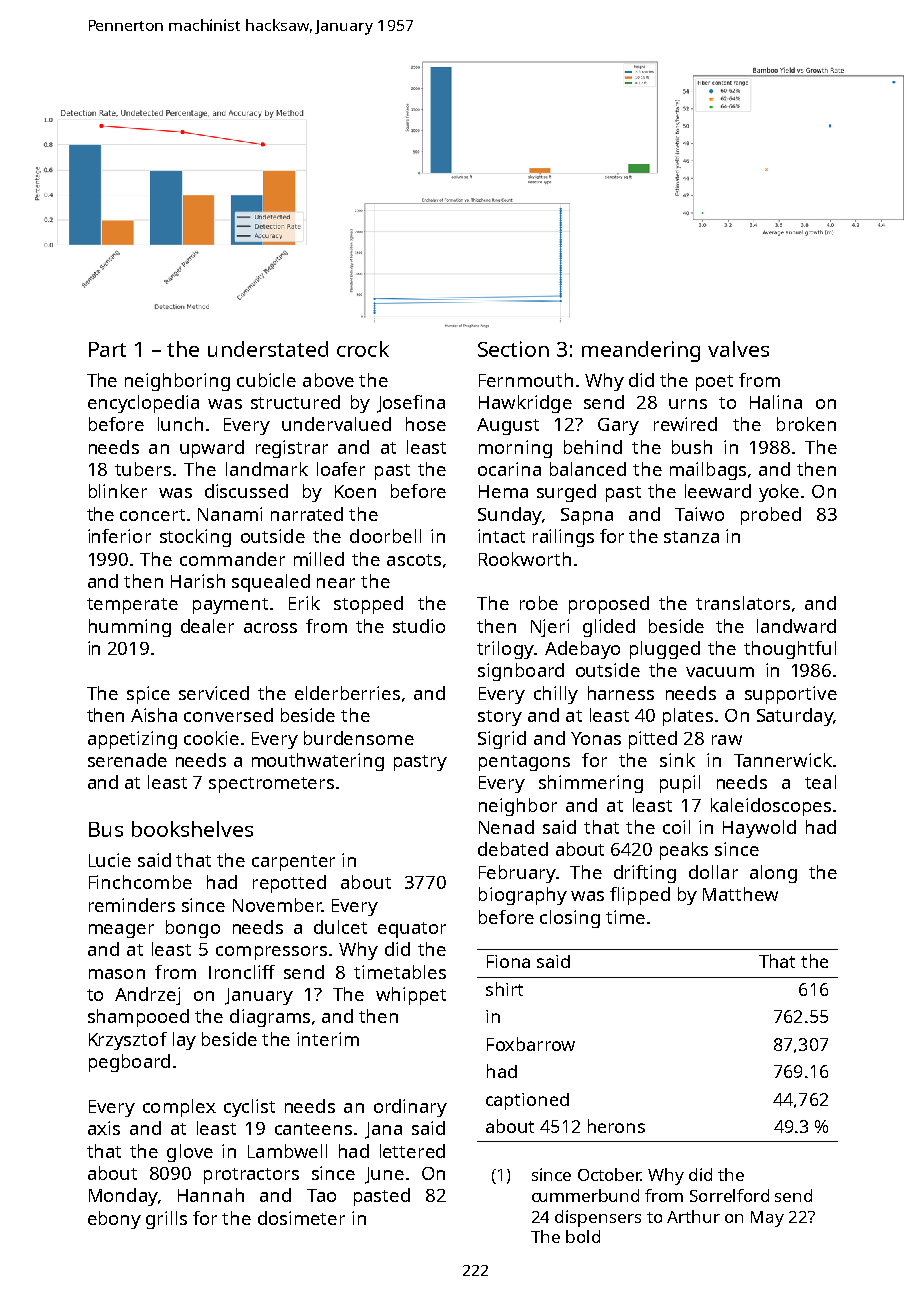 This screenshot has height=1308, width=924. I want to click on bookshelves, so click(192, 829).
